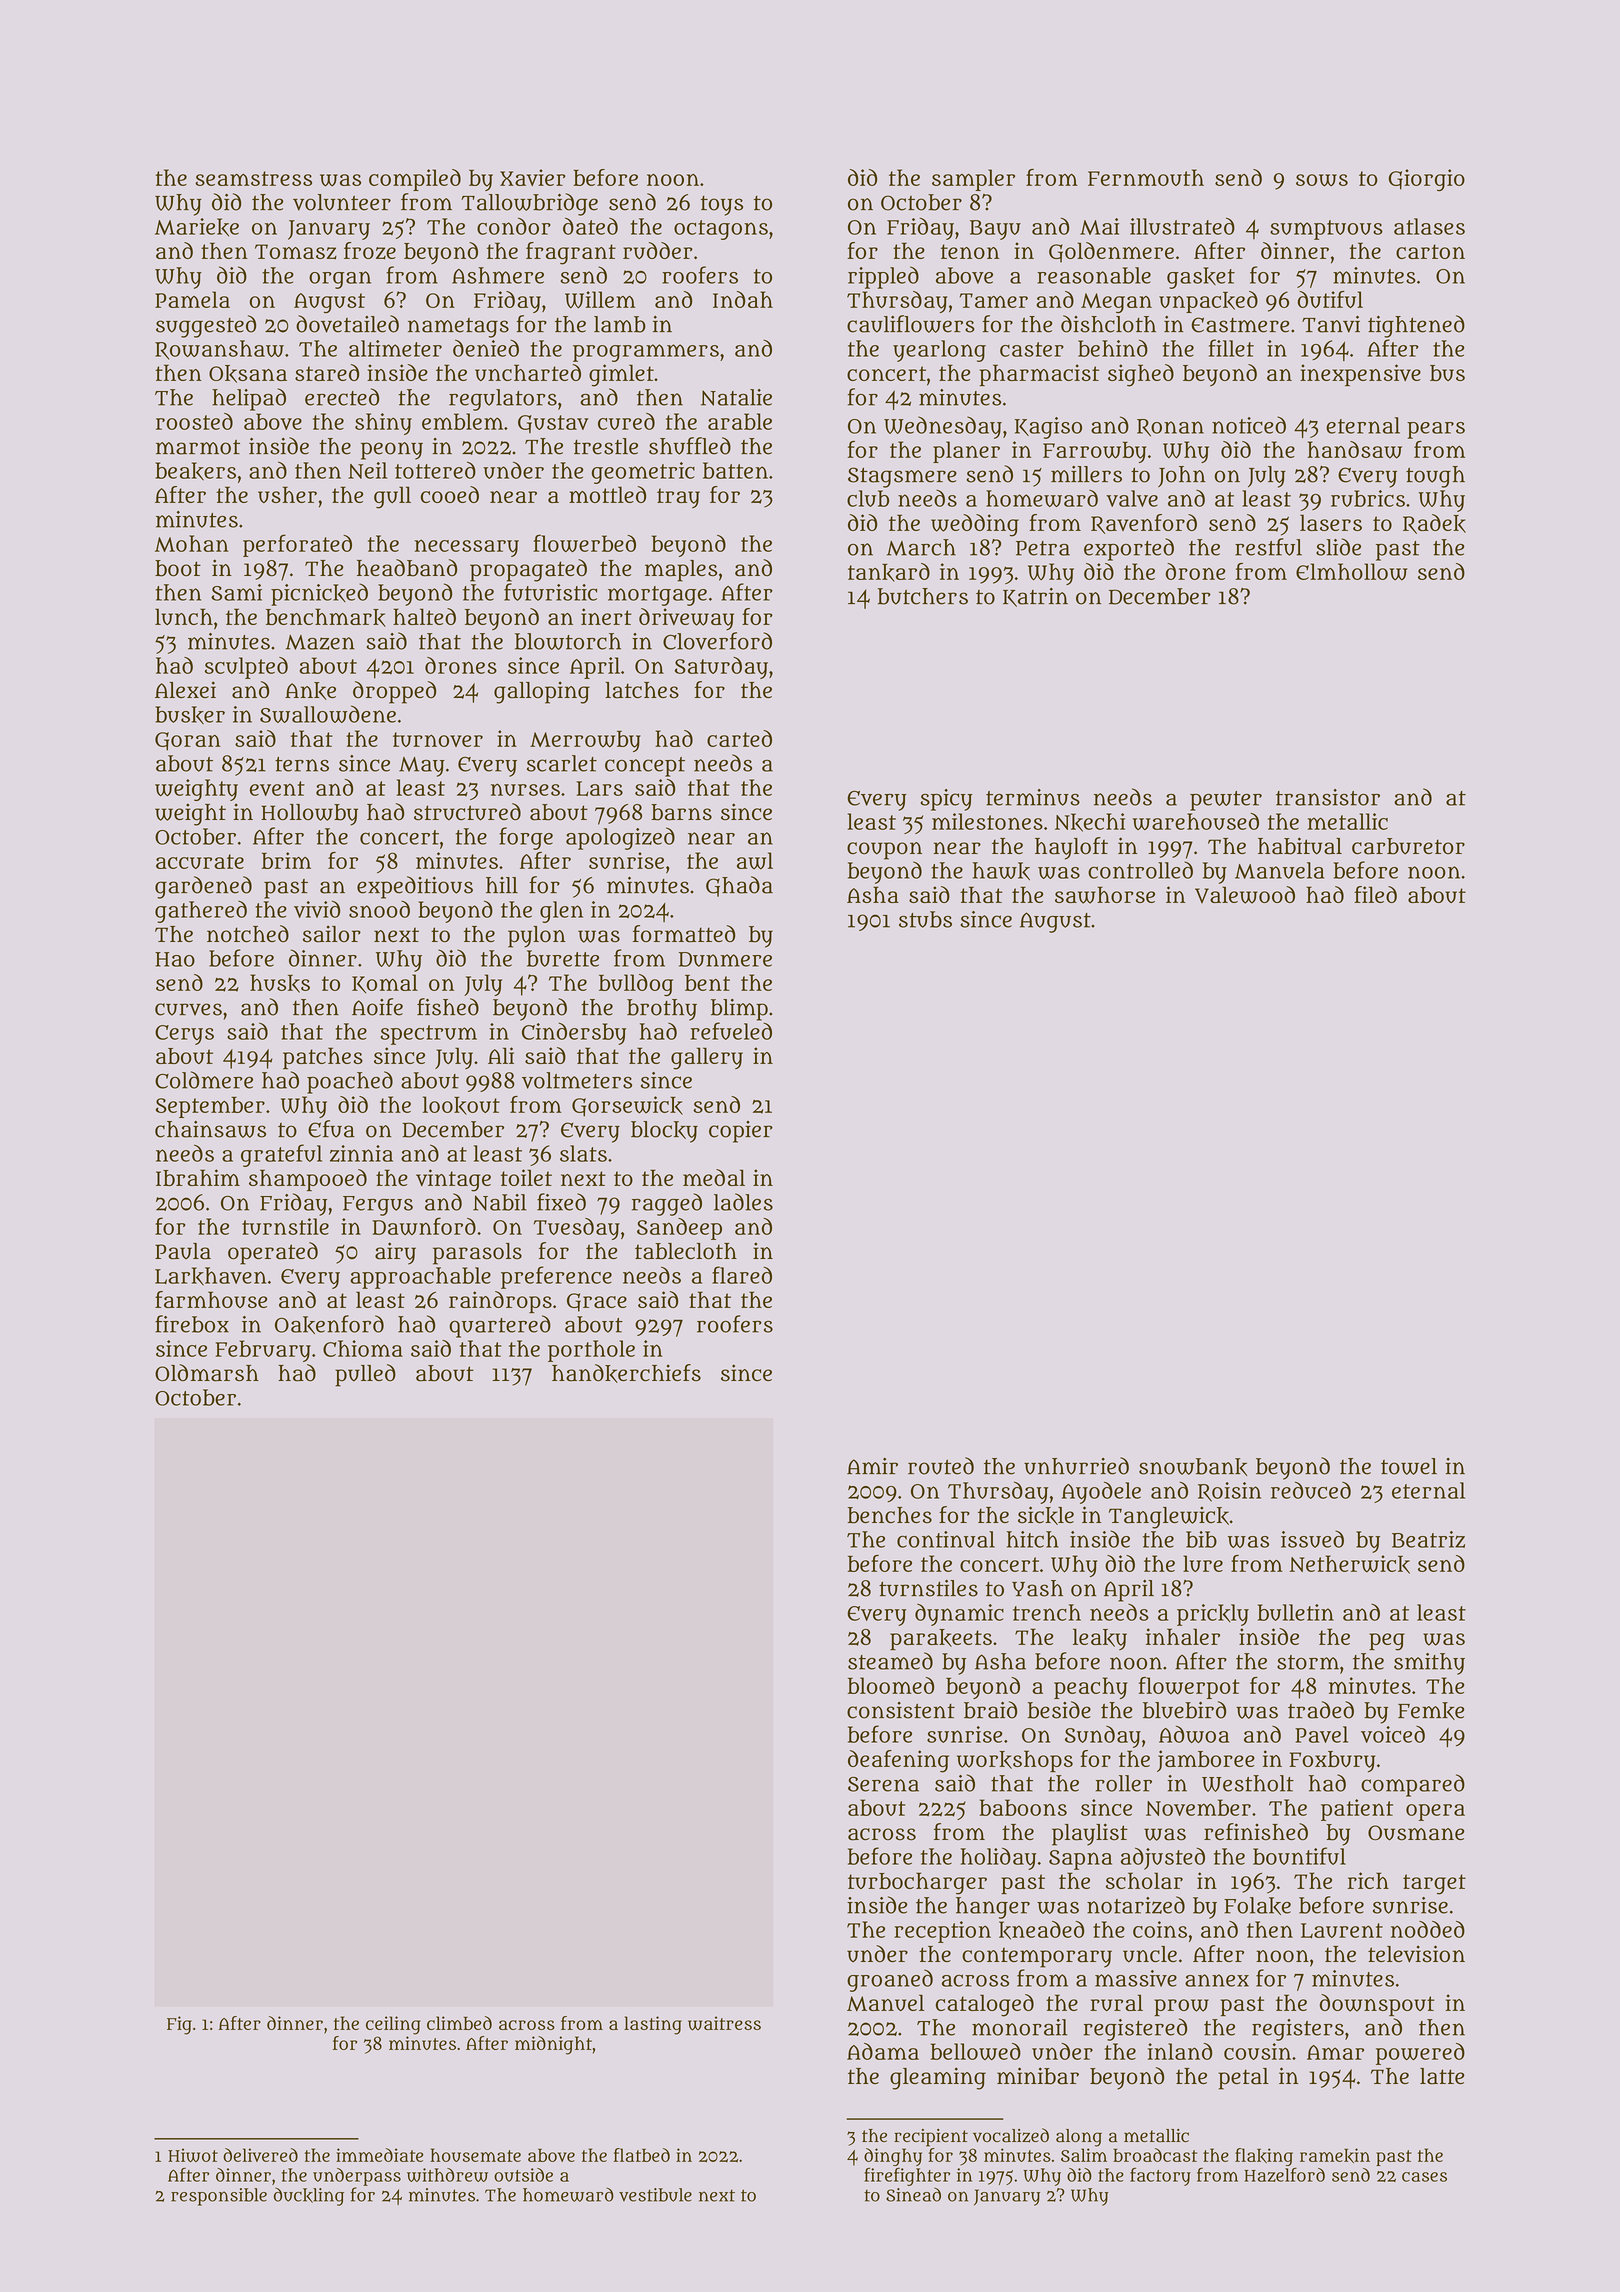 The width and height of the image is (1620, 2292). I want to click on midnight, so click(553, 2045).
